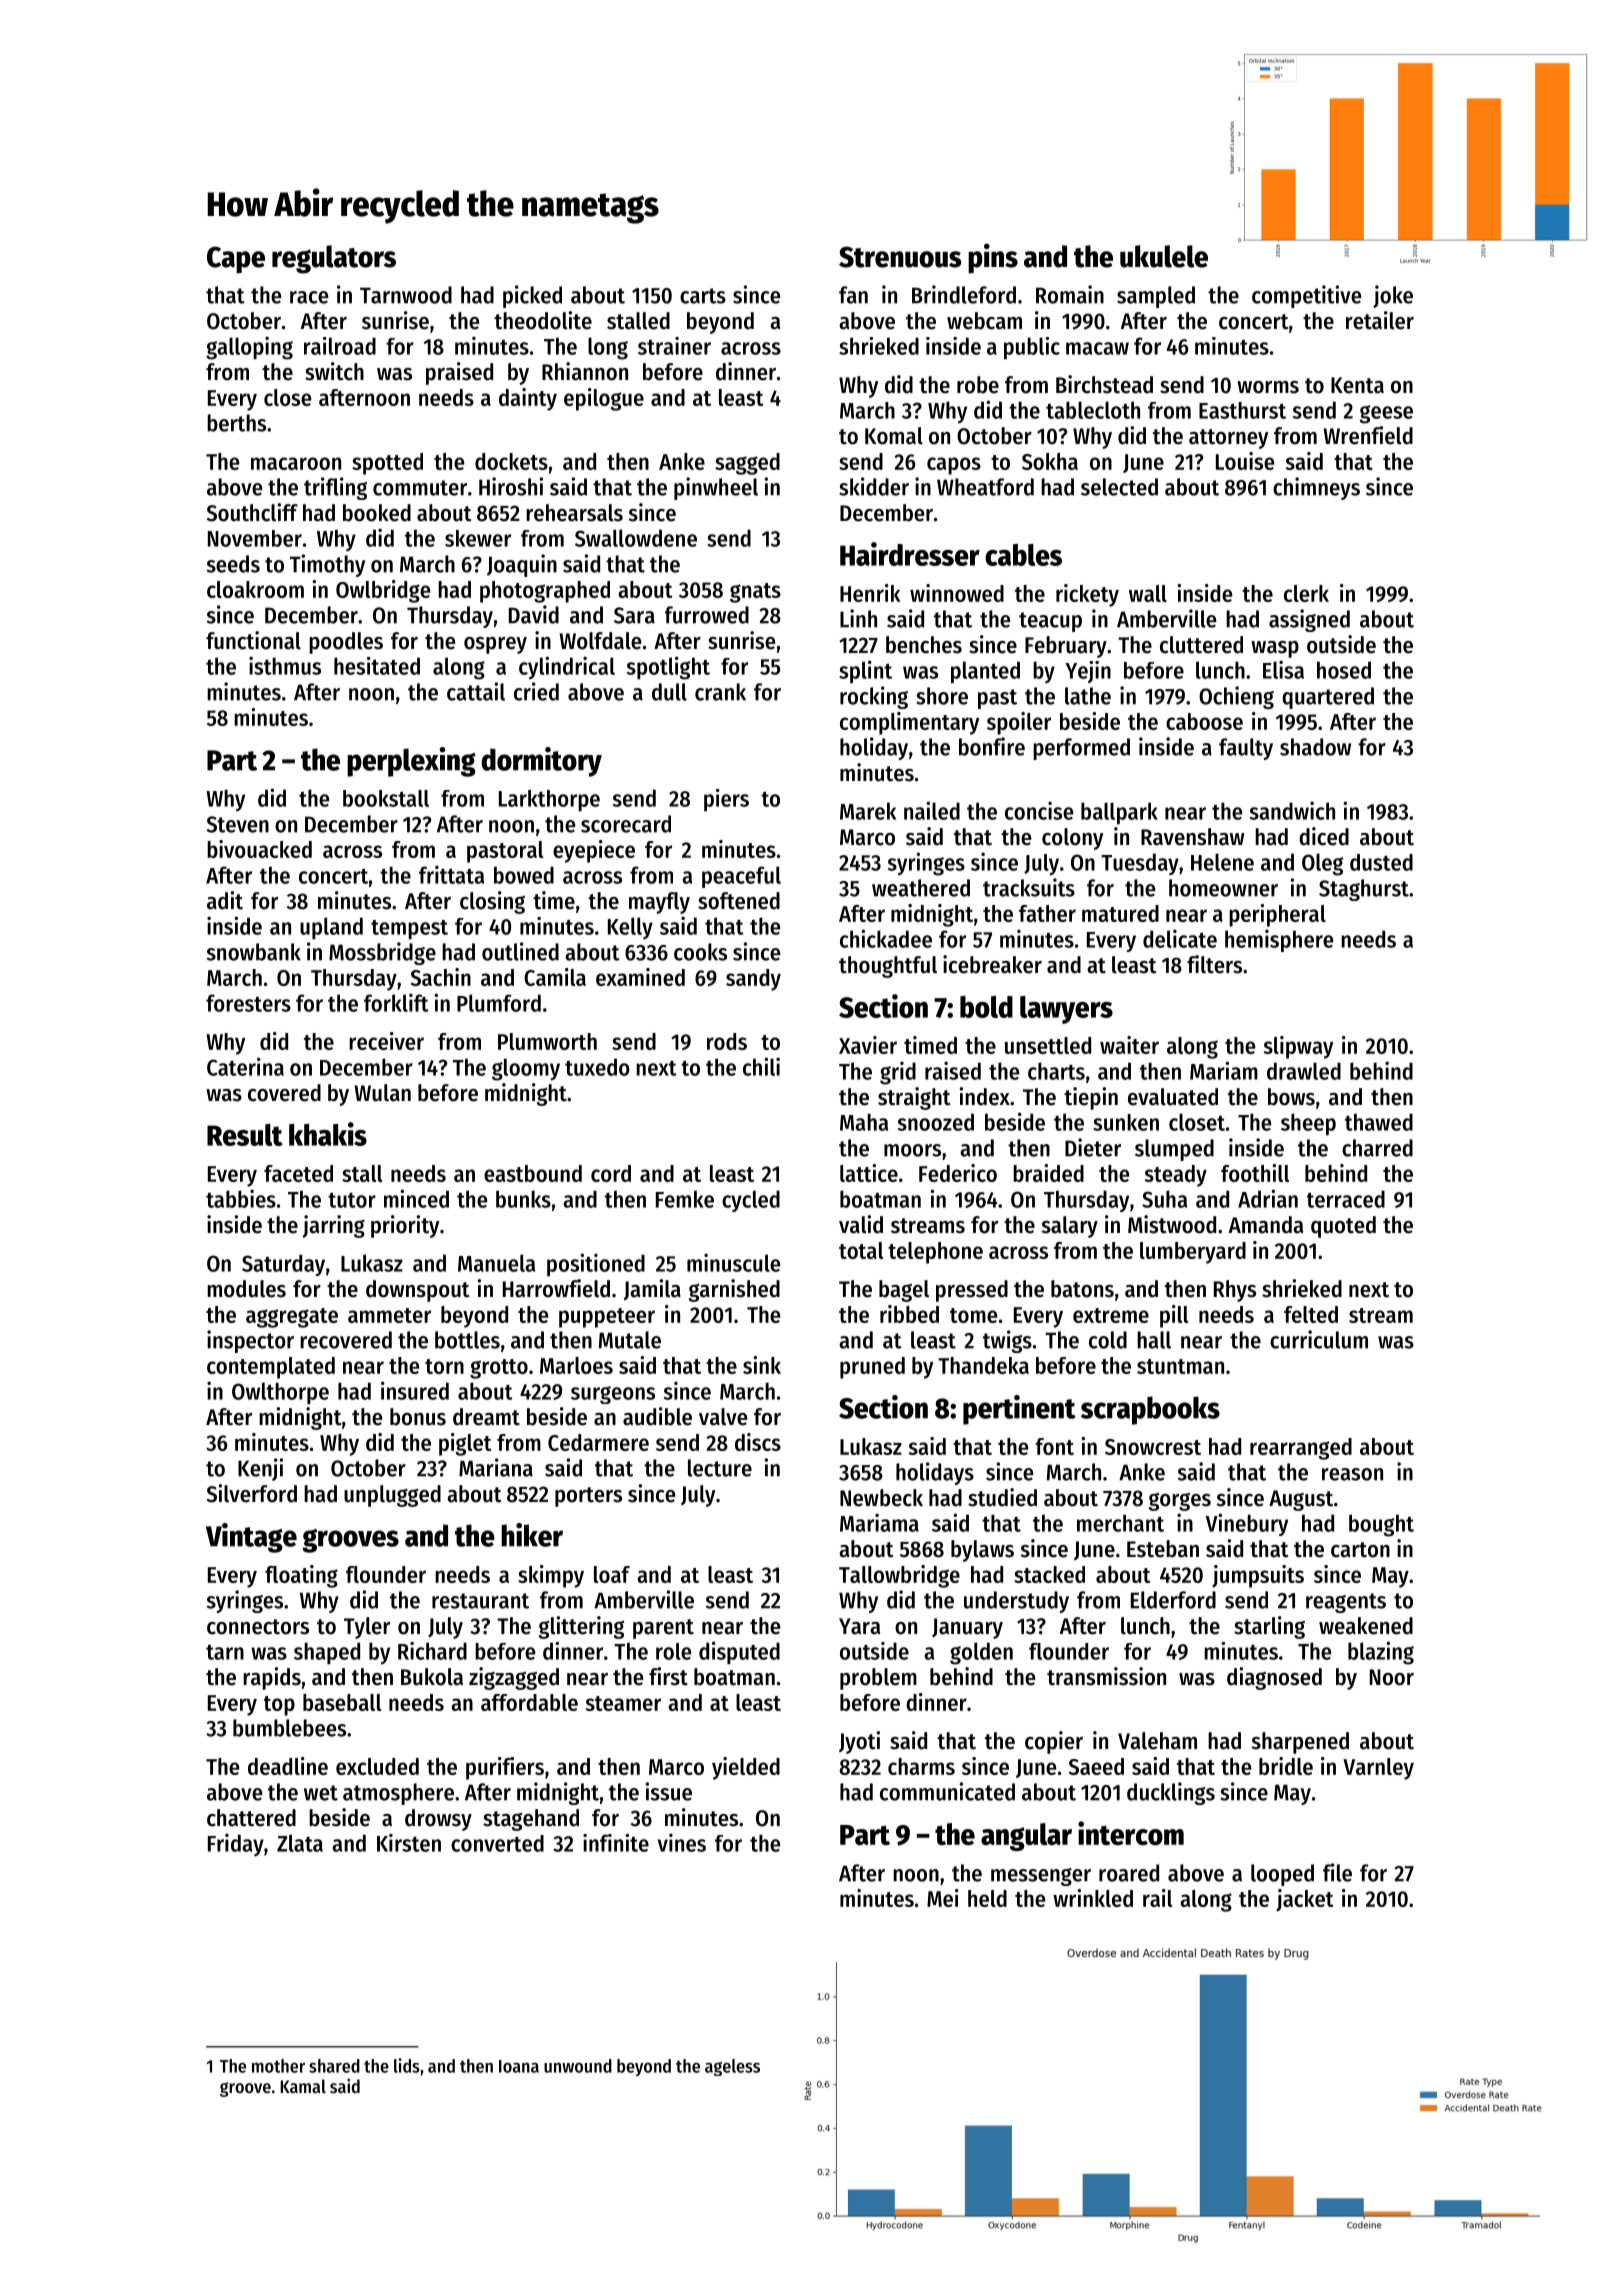 Image resolution: width=1620 pixels, height=2292 pixels. Describe the element at coordinates (383, 591) in the screenshot. I see `Owlbridge` at that location.
